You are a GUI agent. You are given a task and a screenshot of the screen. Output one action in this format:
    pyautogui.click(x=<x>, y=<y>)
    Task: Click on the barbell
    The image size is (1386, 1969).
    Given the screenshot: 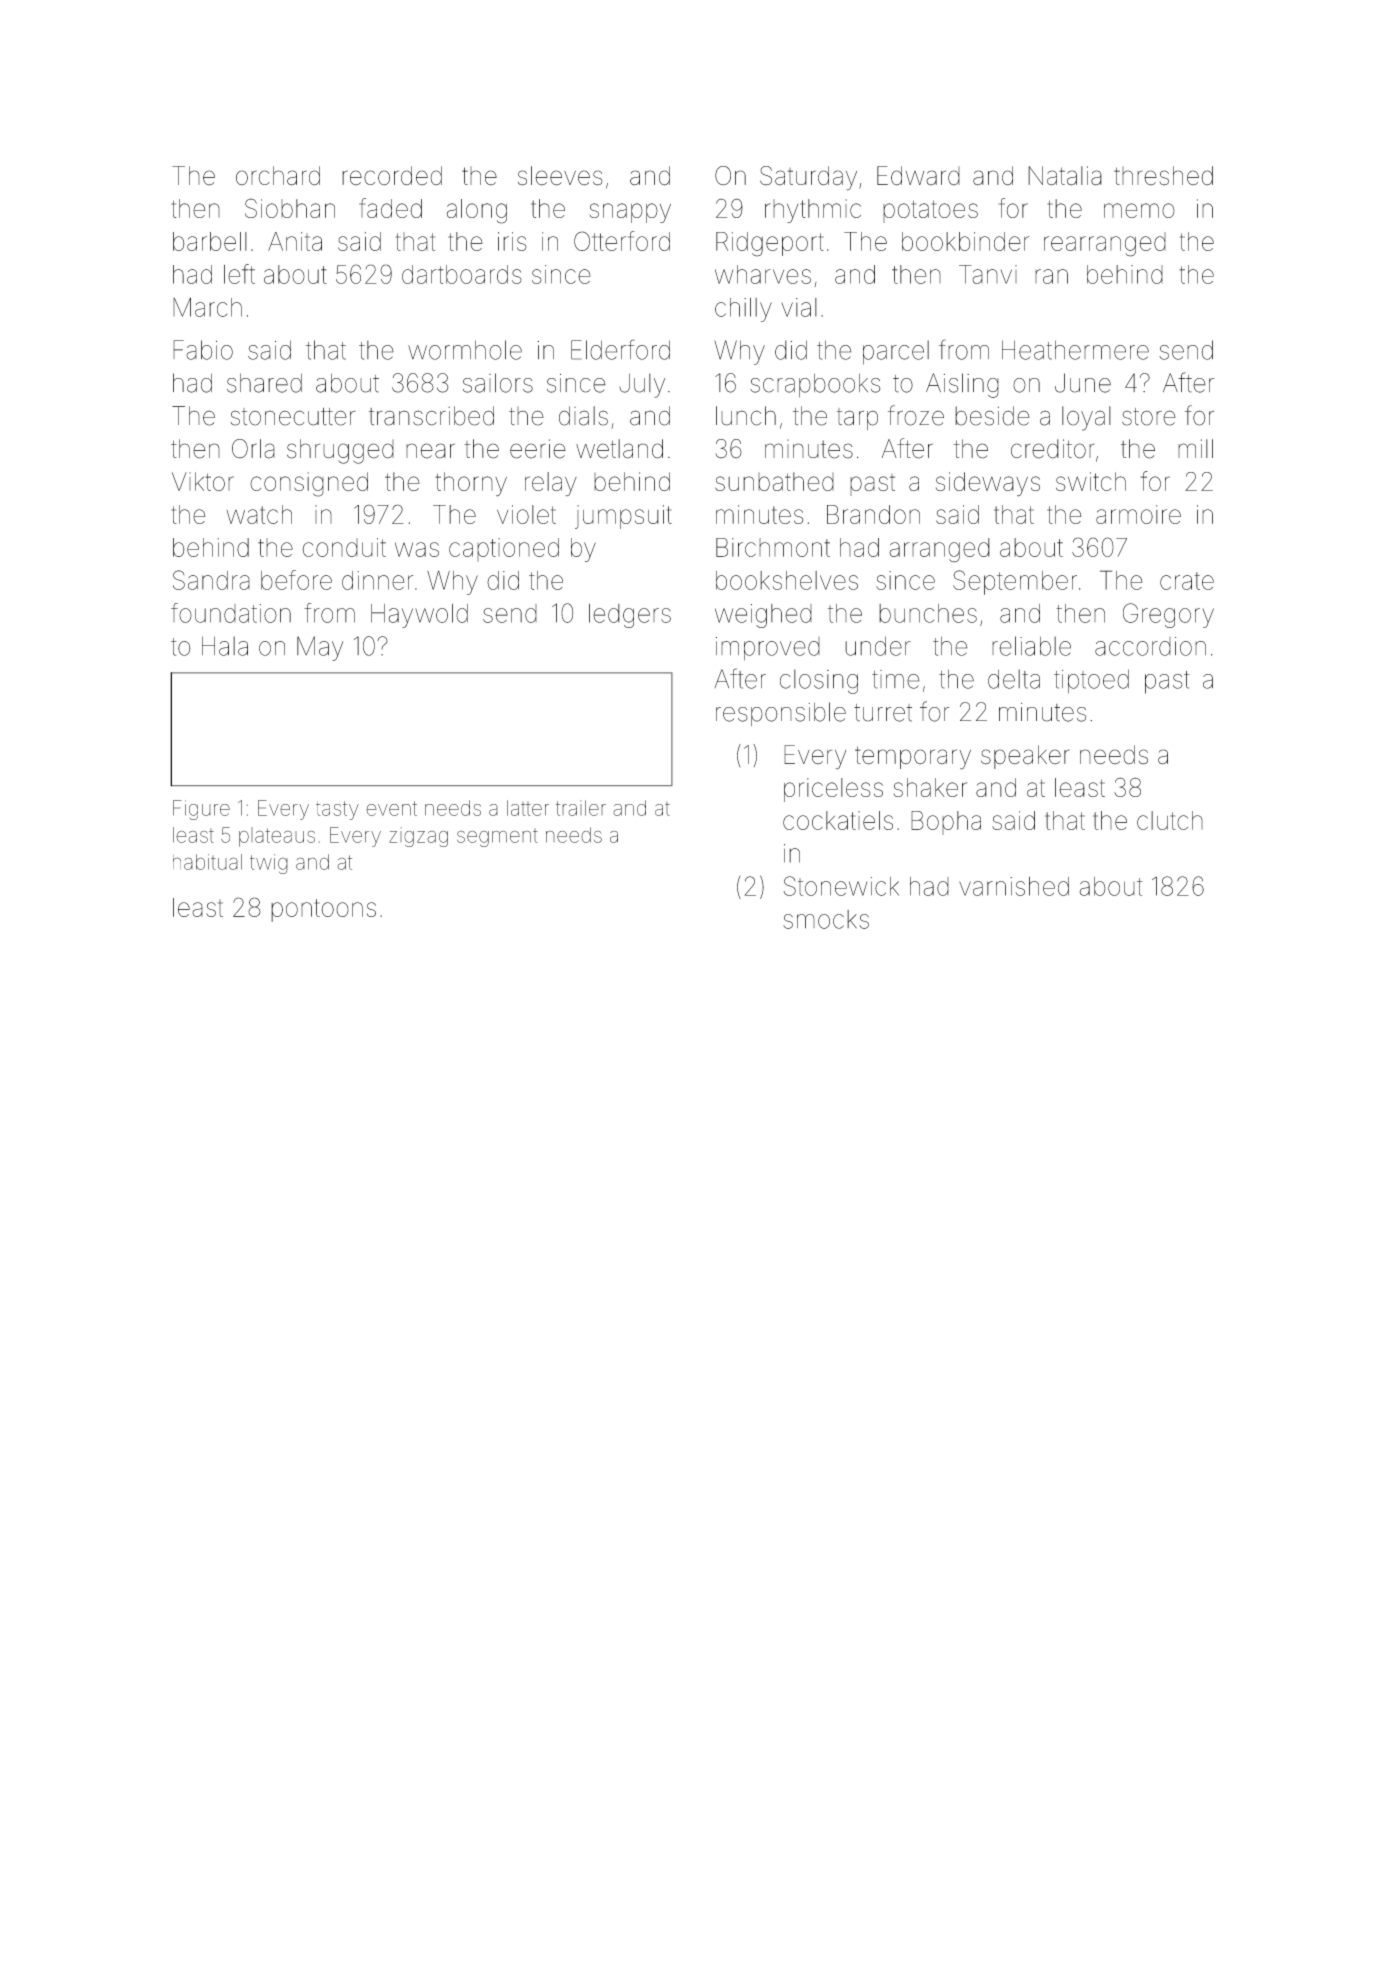 What is the action you would take?
    pyautogui.click(x=210, y=241)
